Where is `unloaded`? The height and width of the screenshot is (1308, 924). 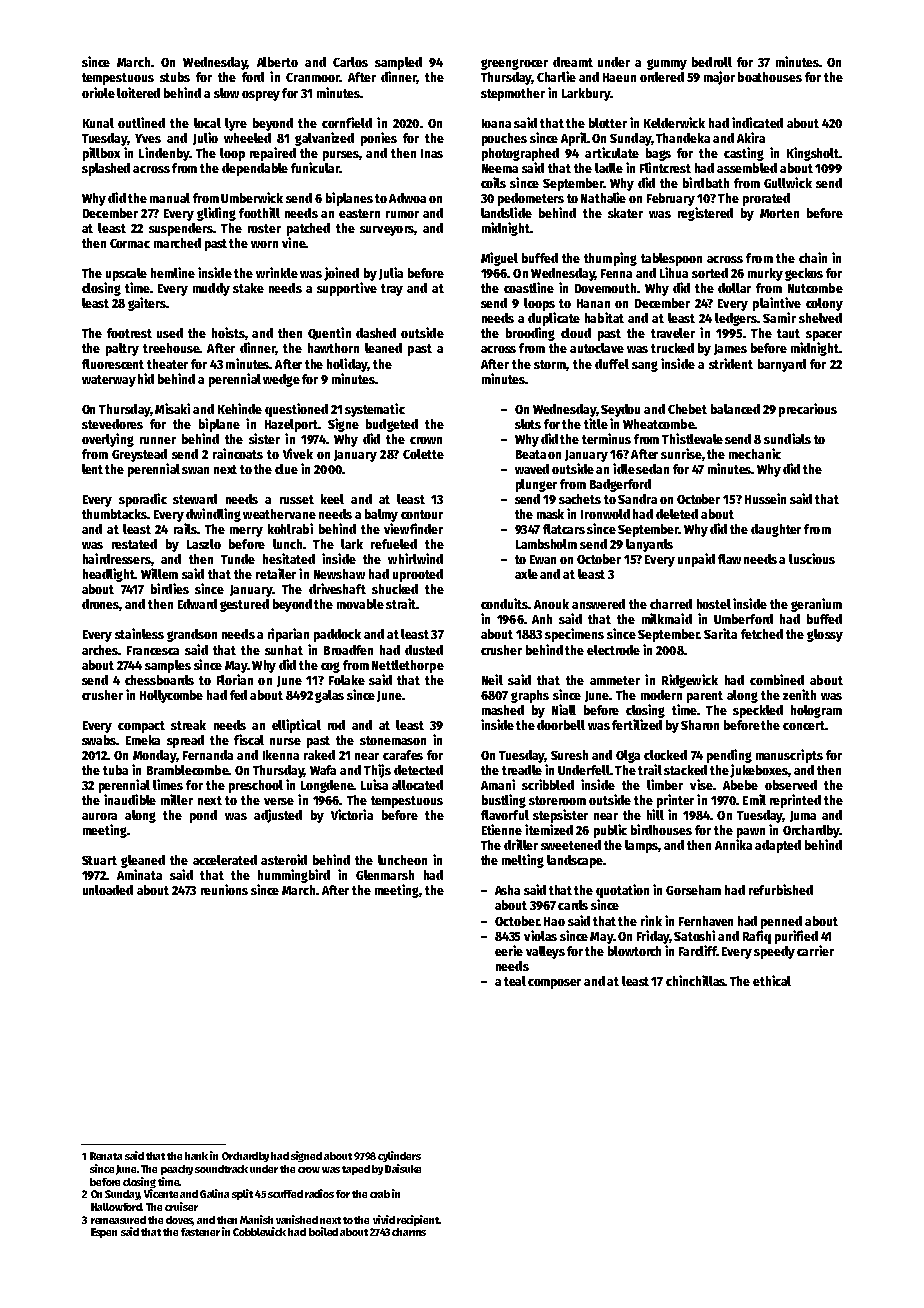
unloaded is located at coordinates (108, 890).
